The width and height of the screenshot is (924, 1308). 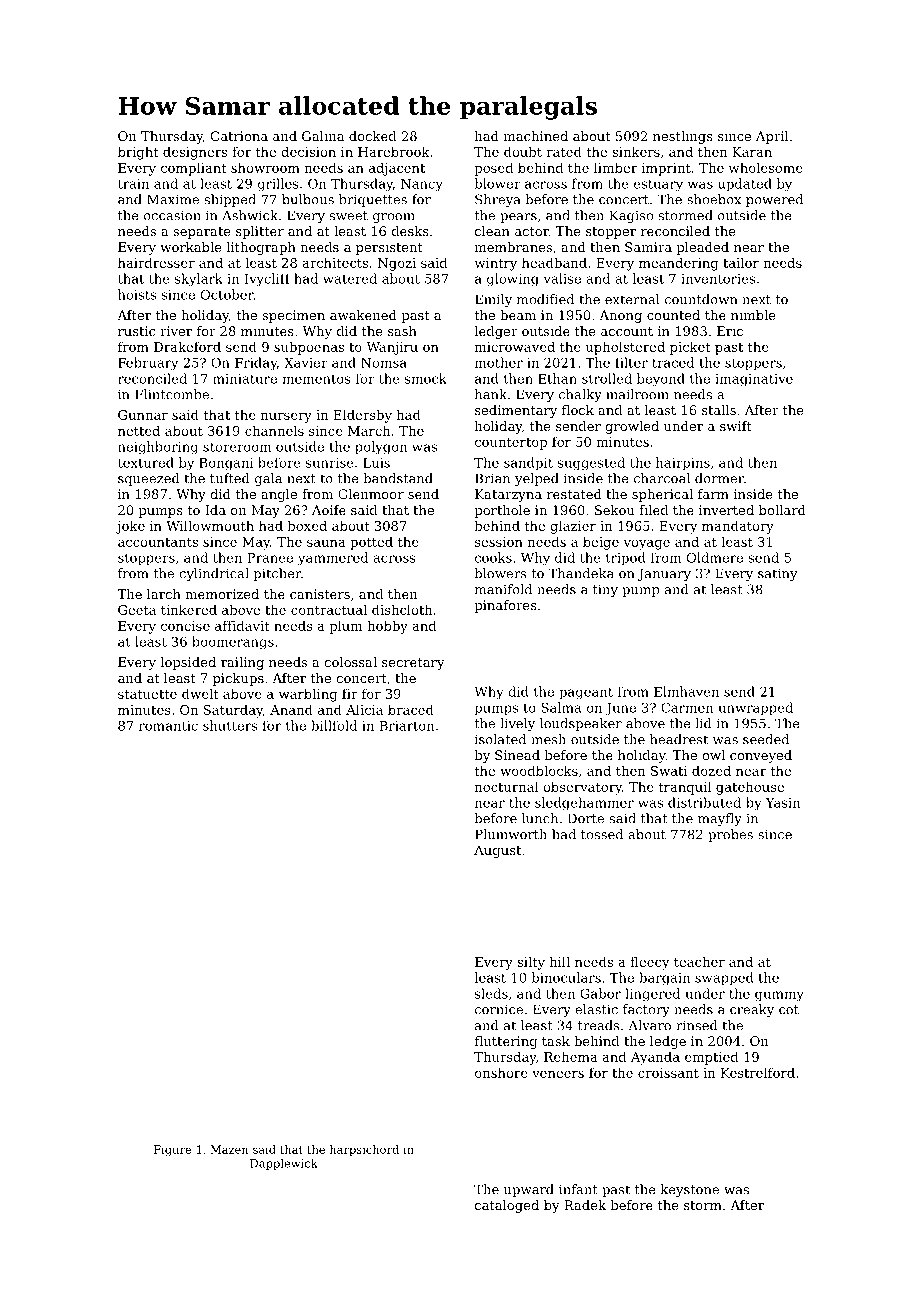 I want to click on harpsichord, so click(x=364, y=1150).
